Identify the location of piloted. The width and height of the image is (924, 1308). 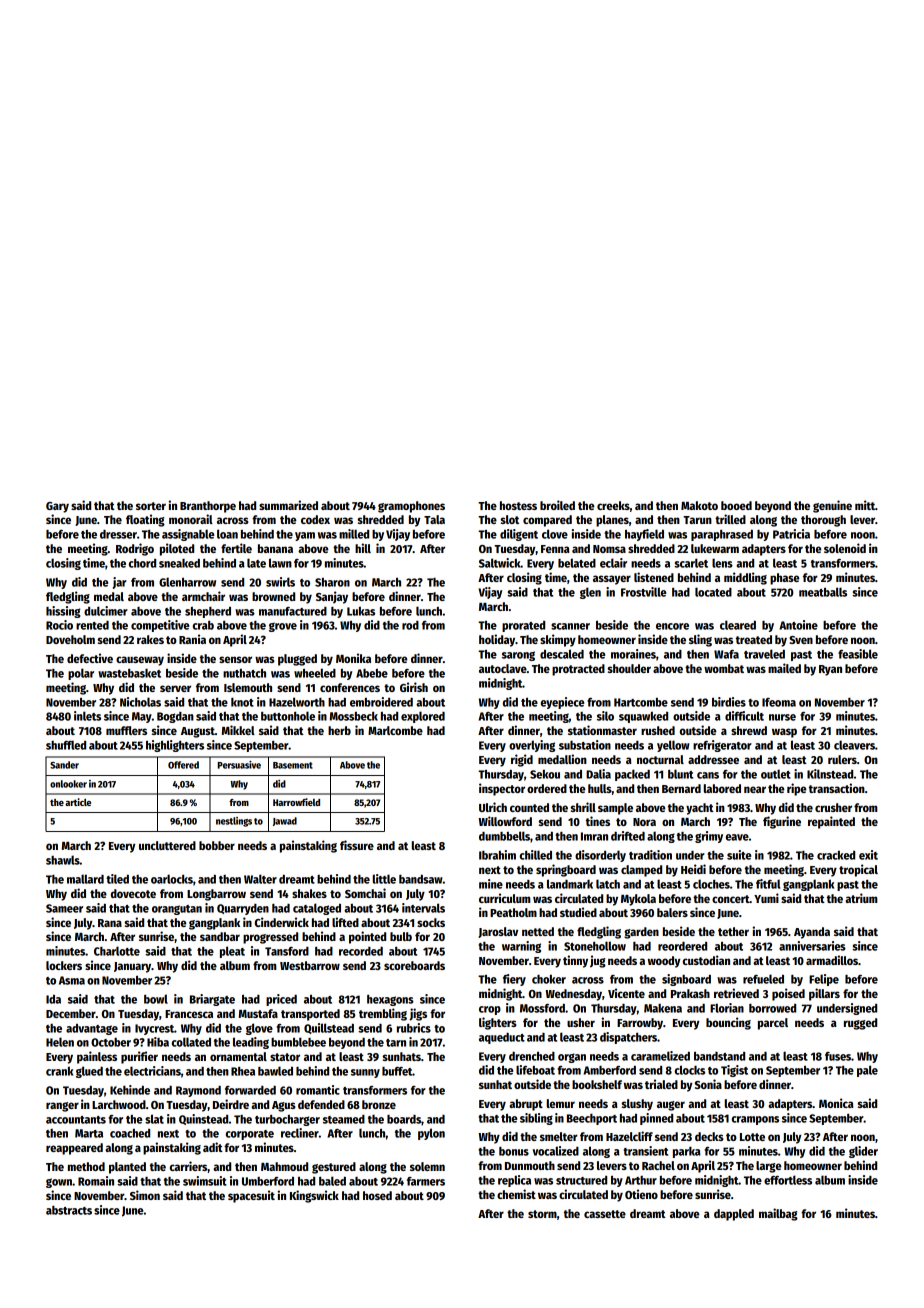
(177, 549).
